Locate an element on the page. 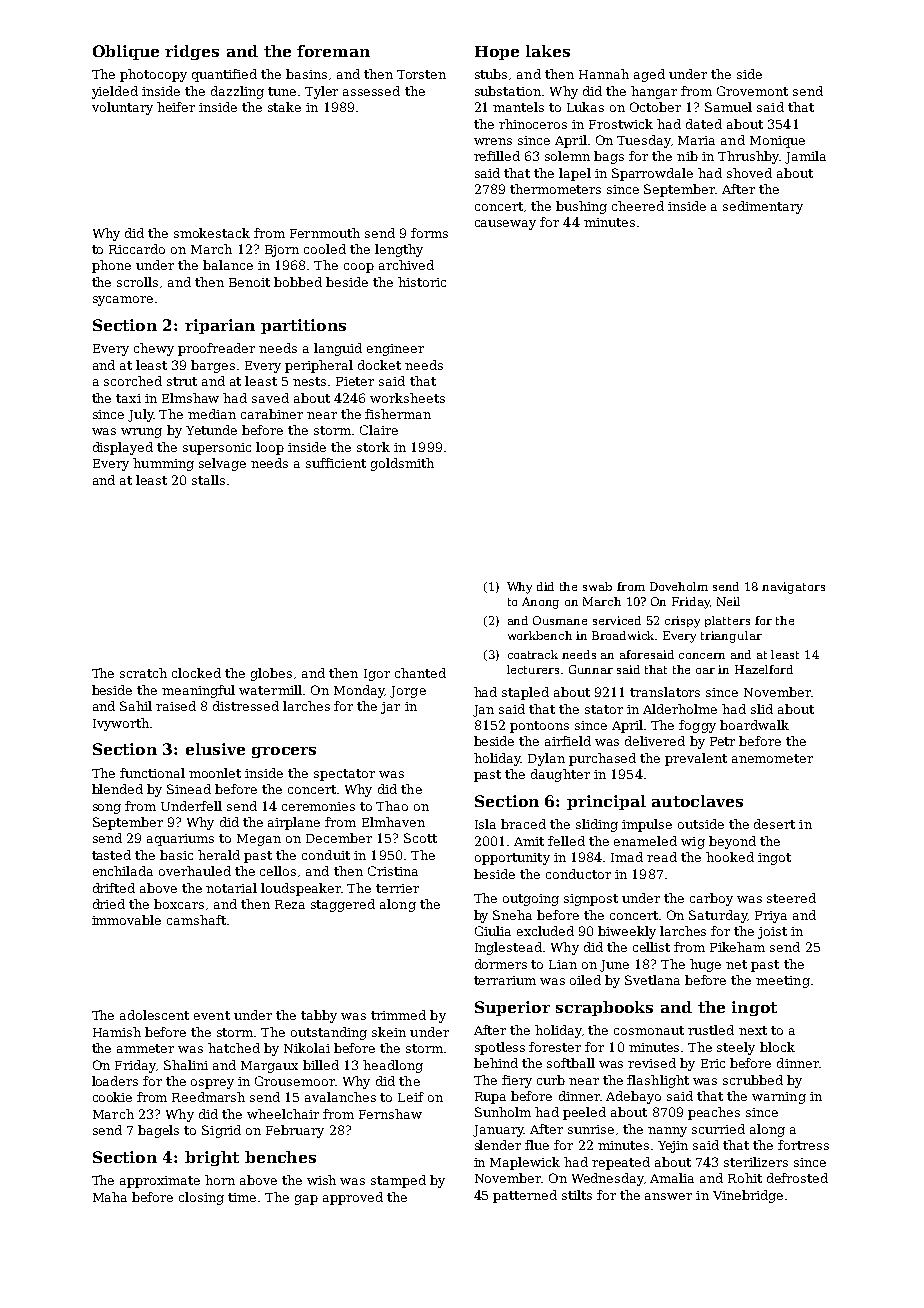 This page has width=924, height=1308. stamped is located at coordinates (398, 1181).
